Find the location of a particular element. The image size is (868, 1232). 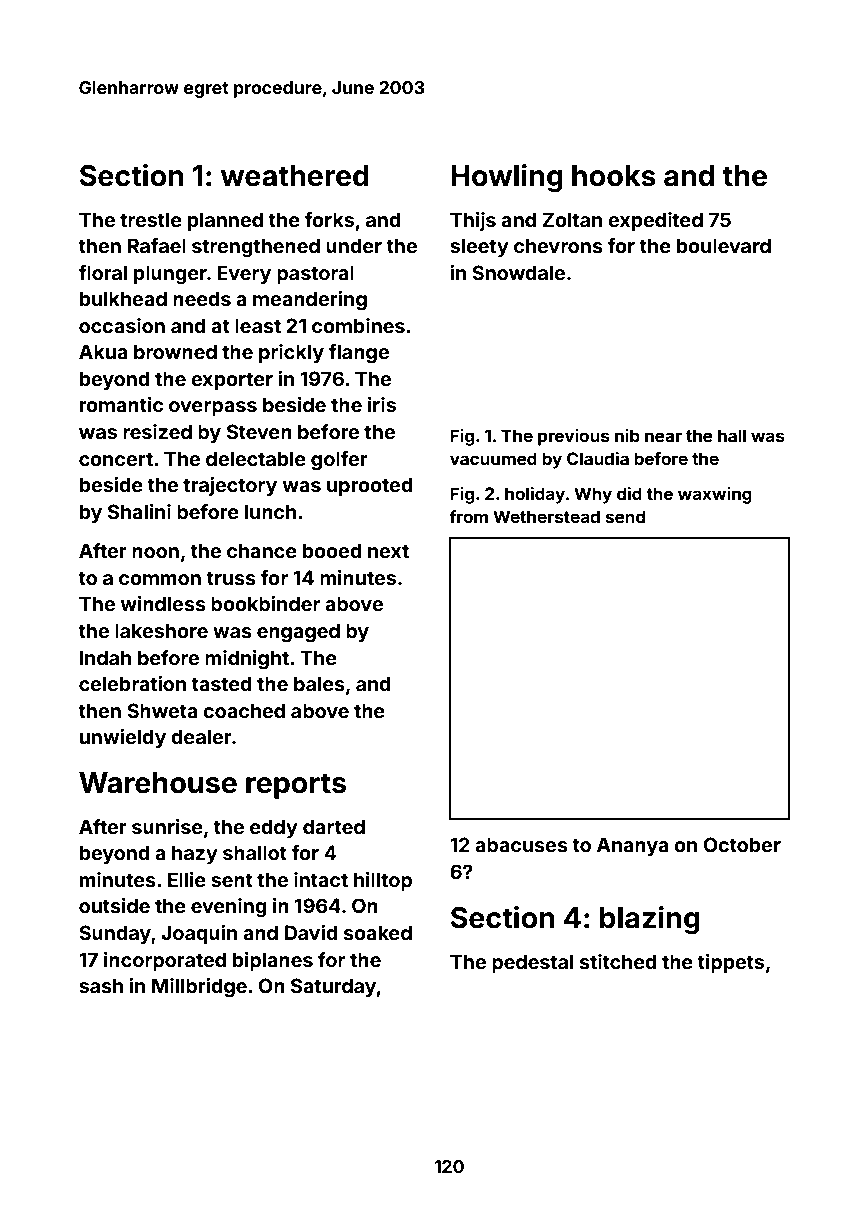

iris is located at coordinates (382, 404).
